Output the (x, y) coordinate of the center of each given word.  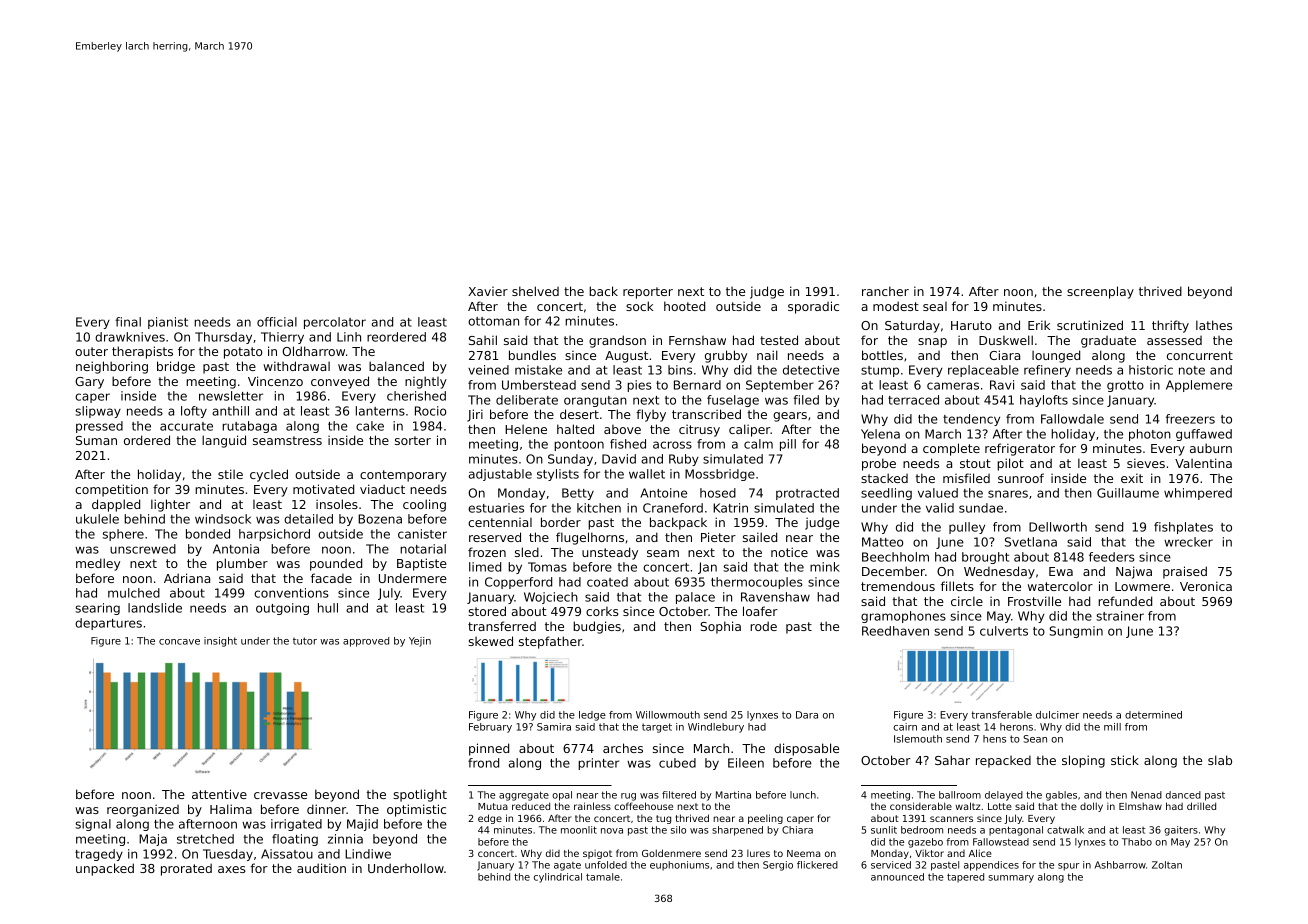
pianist (168, 323)
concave (179, 642)
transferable (1001, 715)
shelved (535, 291)
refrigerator (1020, 449)
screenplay (1100, 292)
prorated (186, 869)
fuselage (733, 401)
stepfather (550, 642)
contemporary (403, 476)
